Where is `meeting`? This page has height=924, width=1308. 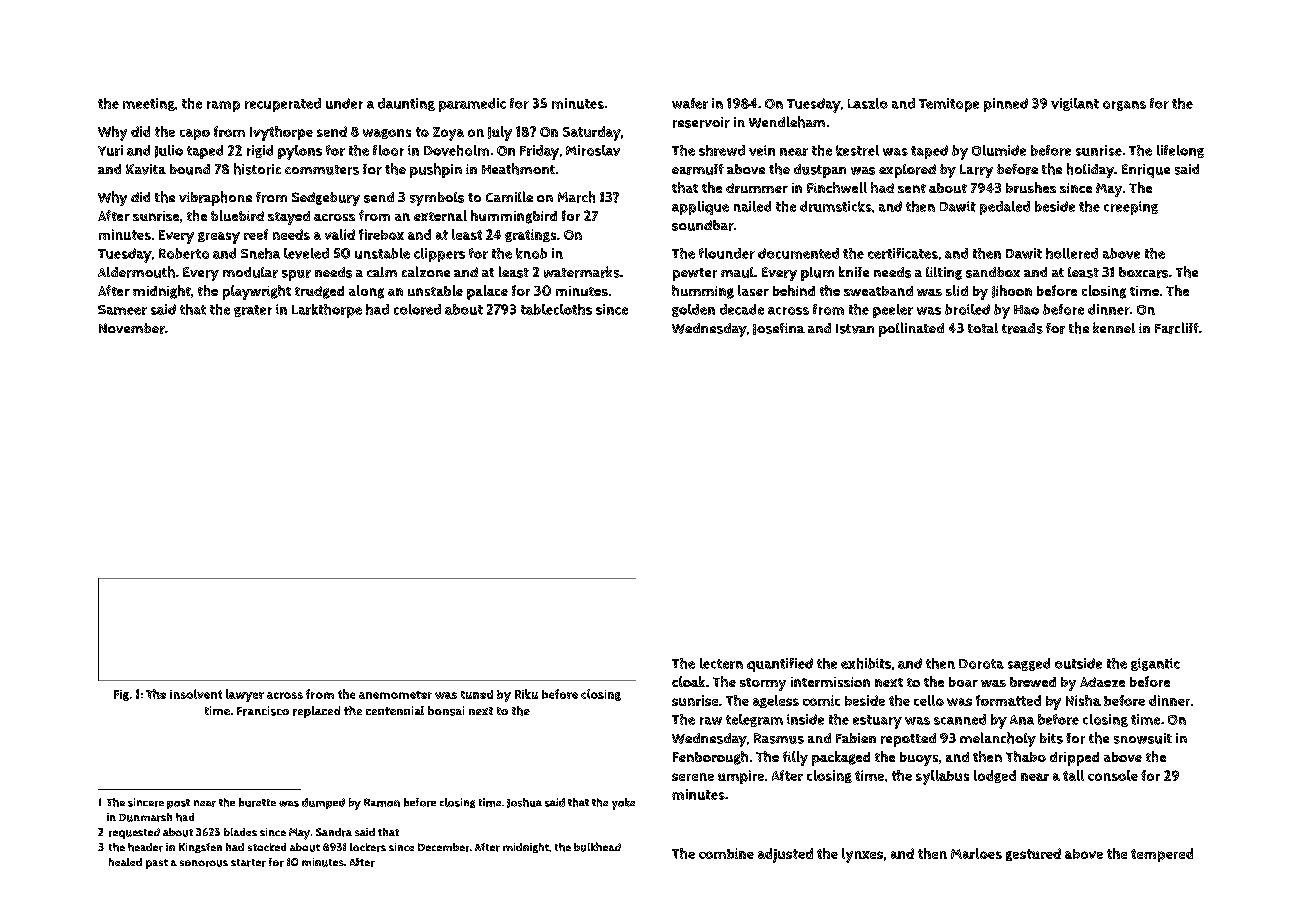 meeting is located at coordinates (149, 104).
